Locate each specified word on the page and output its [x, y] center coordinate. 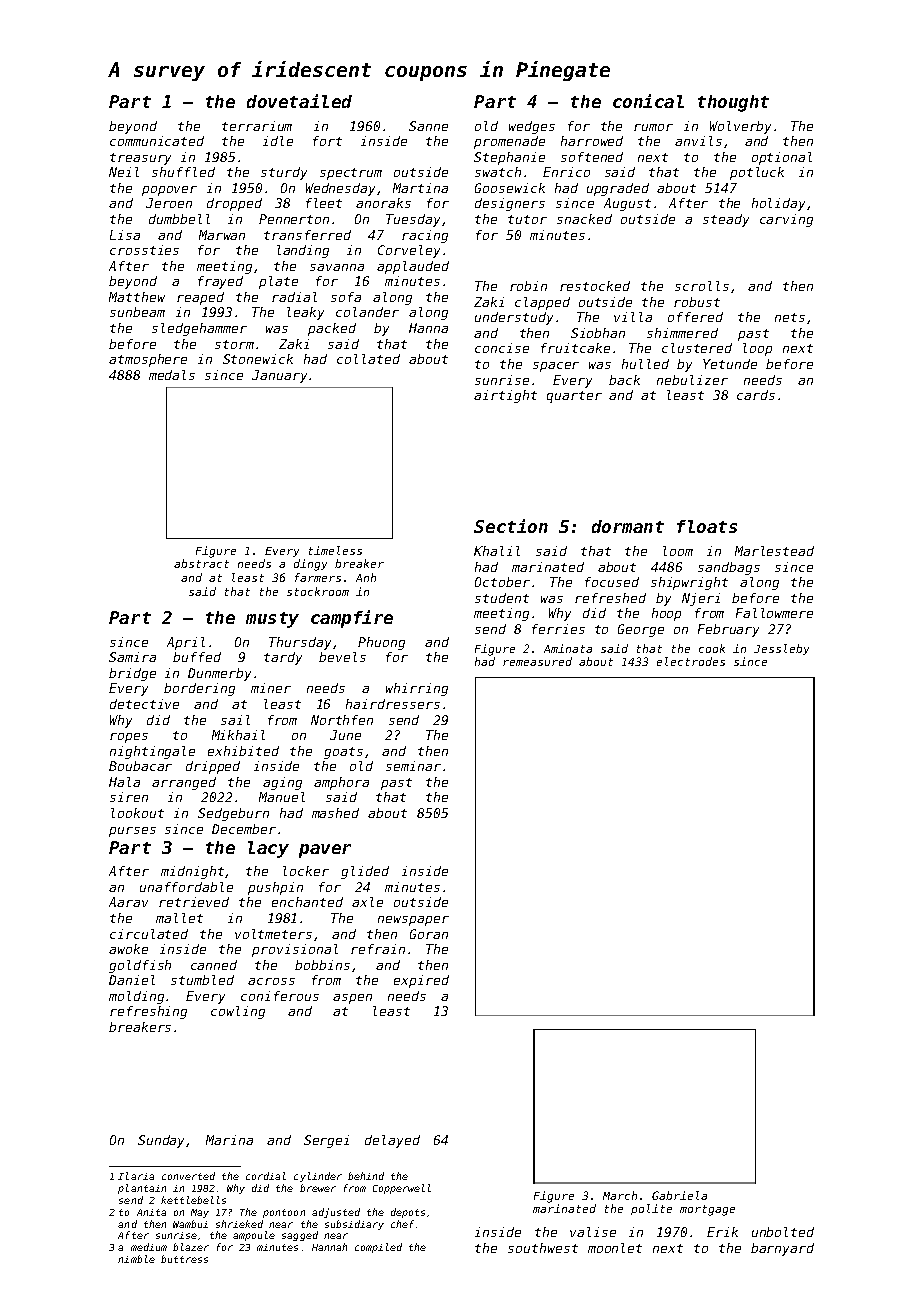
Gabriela [679, 1195]
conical [648, 101]
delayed [392, 1141]
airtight [505, 396]
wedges [532, 127]
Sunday [161, 1141]
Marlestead [774, 551]
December [244, 829]
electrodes [691, 661]
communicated [157, 141]
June [345, 735]
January [279, 376]
